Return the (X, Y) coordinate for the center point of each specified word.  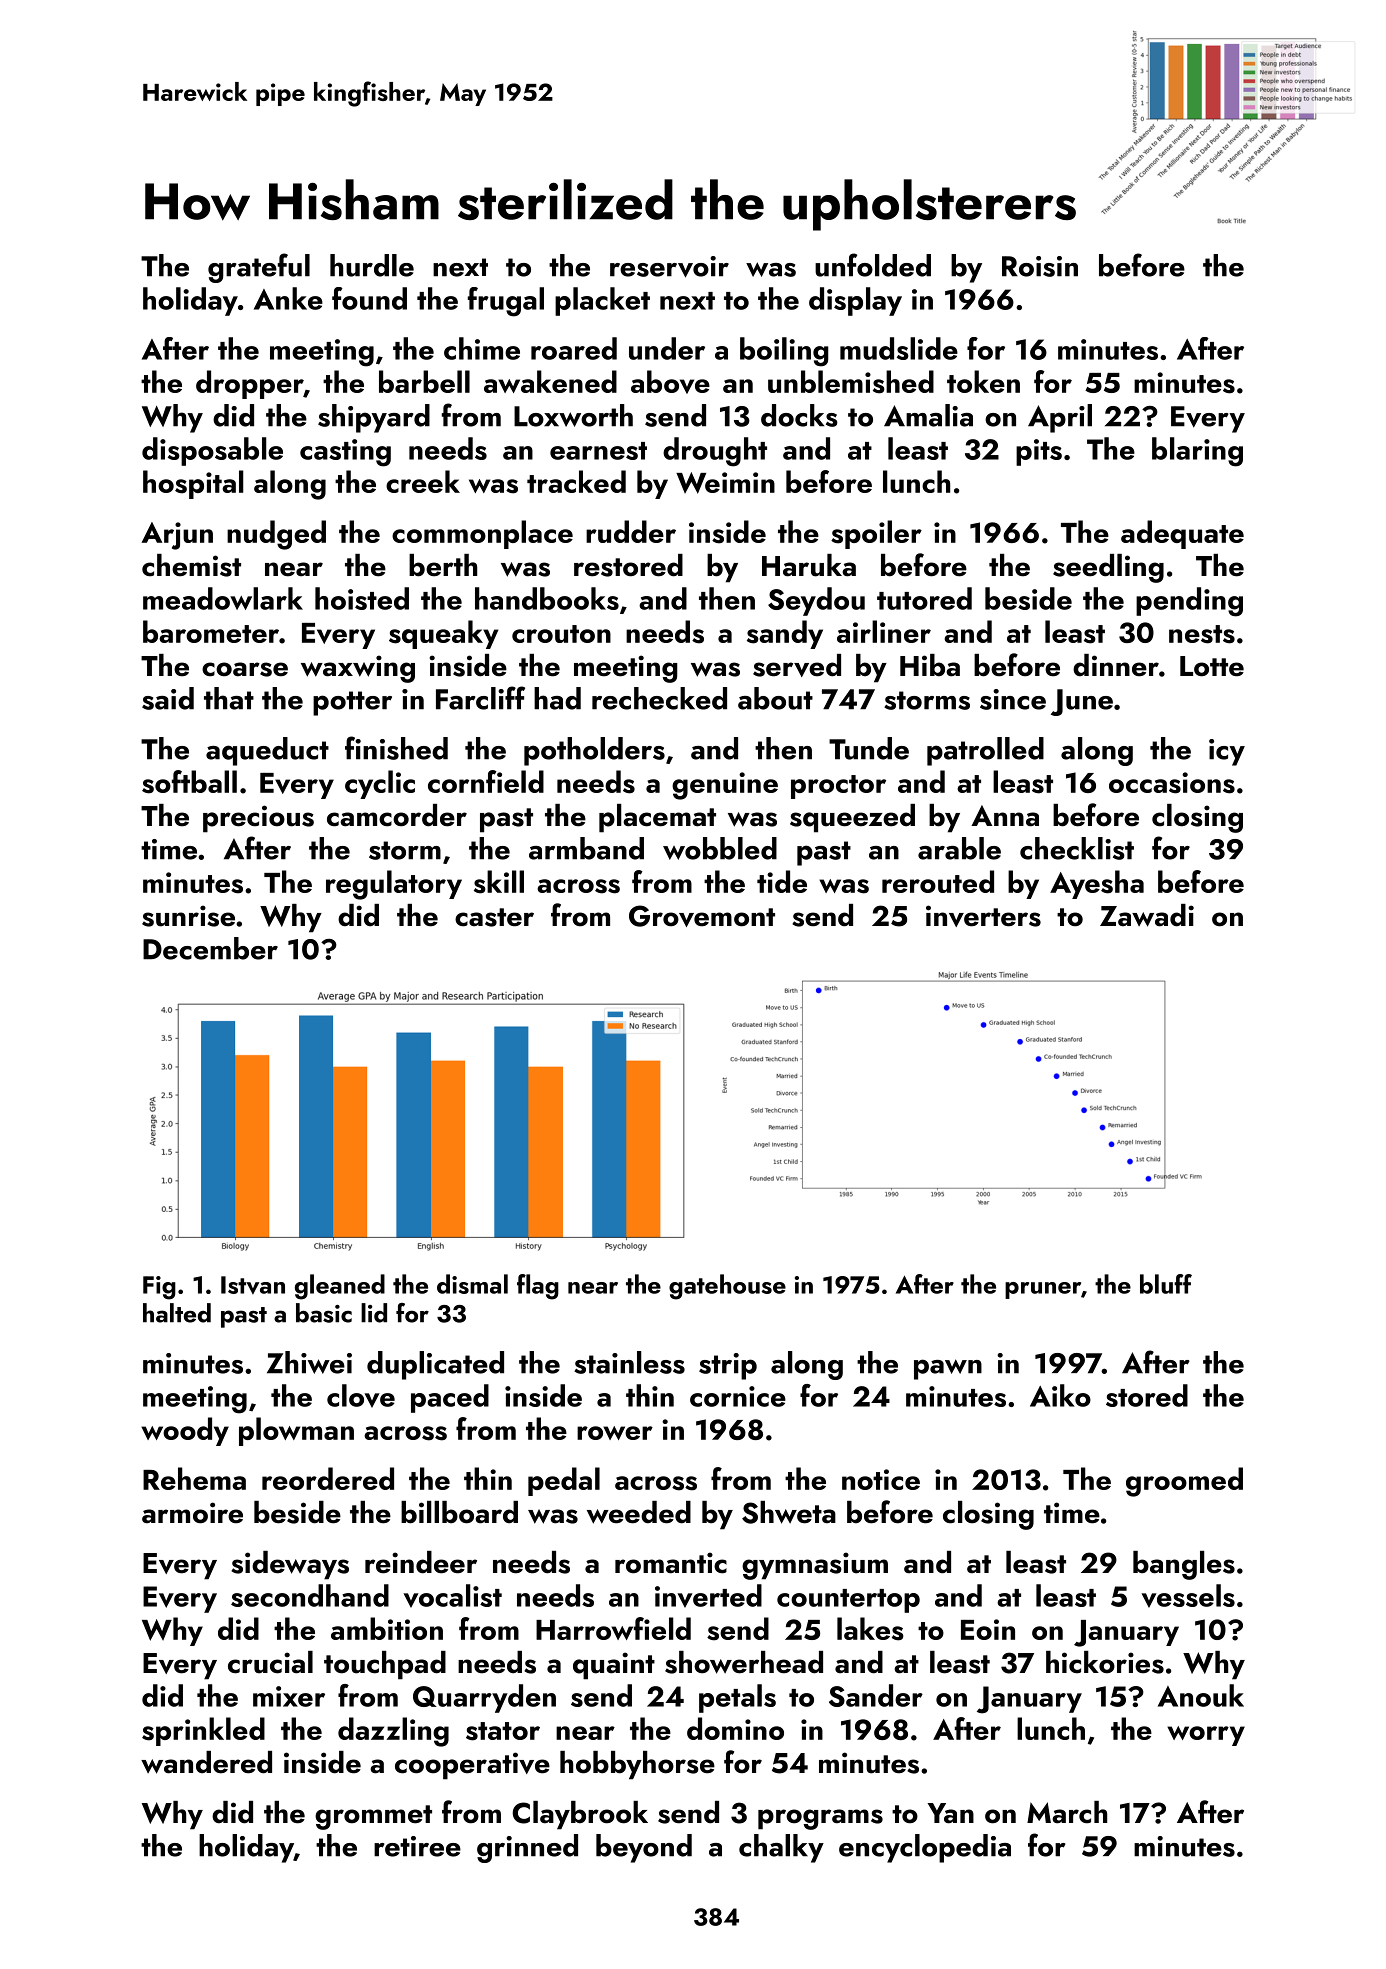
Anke (288, 298)
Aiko (1060, 1395)
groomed (1184, 1482)
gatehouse (727, 1287)
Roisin (1040, 266)
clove (361, 1396)
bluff (1166, 1284)
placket (602, 301)
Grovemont (702, 916)
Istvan (253, 1285)
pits (1039, 452)
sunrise (188, 916)
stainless (629, 1362)
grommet (373, 1817)
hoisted (362, 598)
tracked (576, 481)
